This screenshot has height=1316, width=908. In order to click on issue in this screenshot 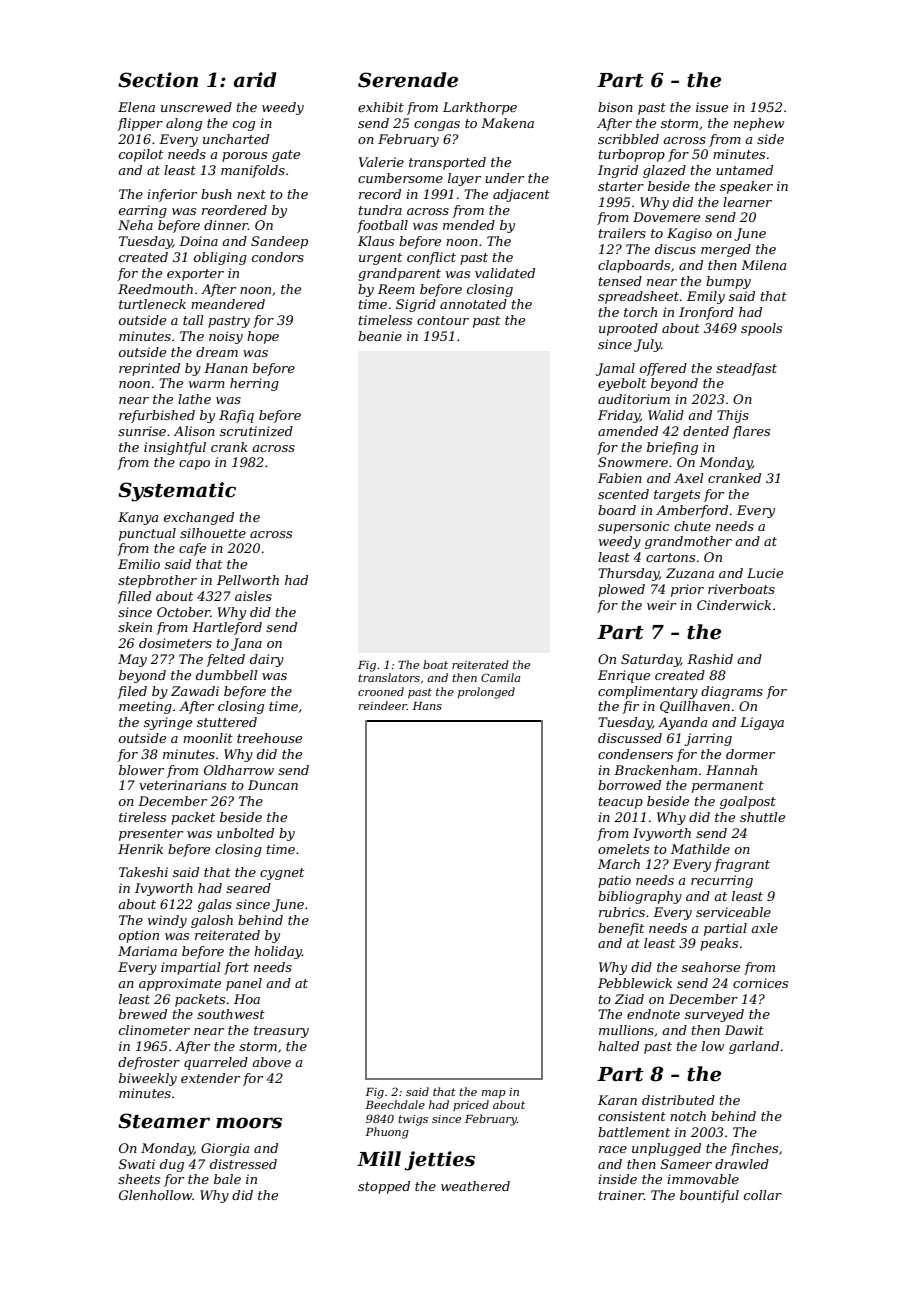, I will do `click(712, 107)`.
